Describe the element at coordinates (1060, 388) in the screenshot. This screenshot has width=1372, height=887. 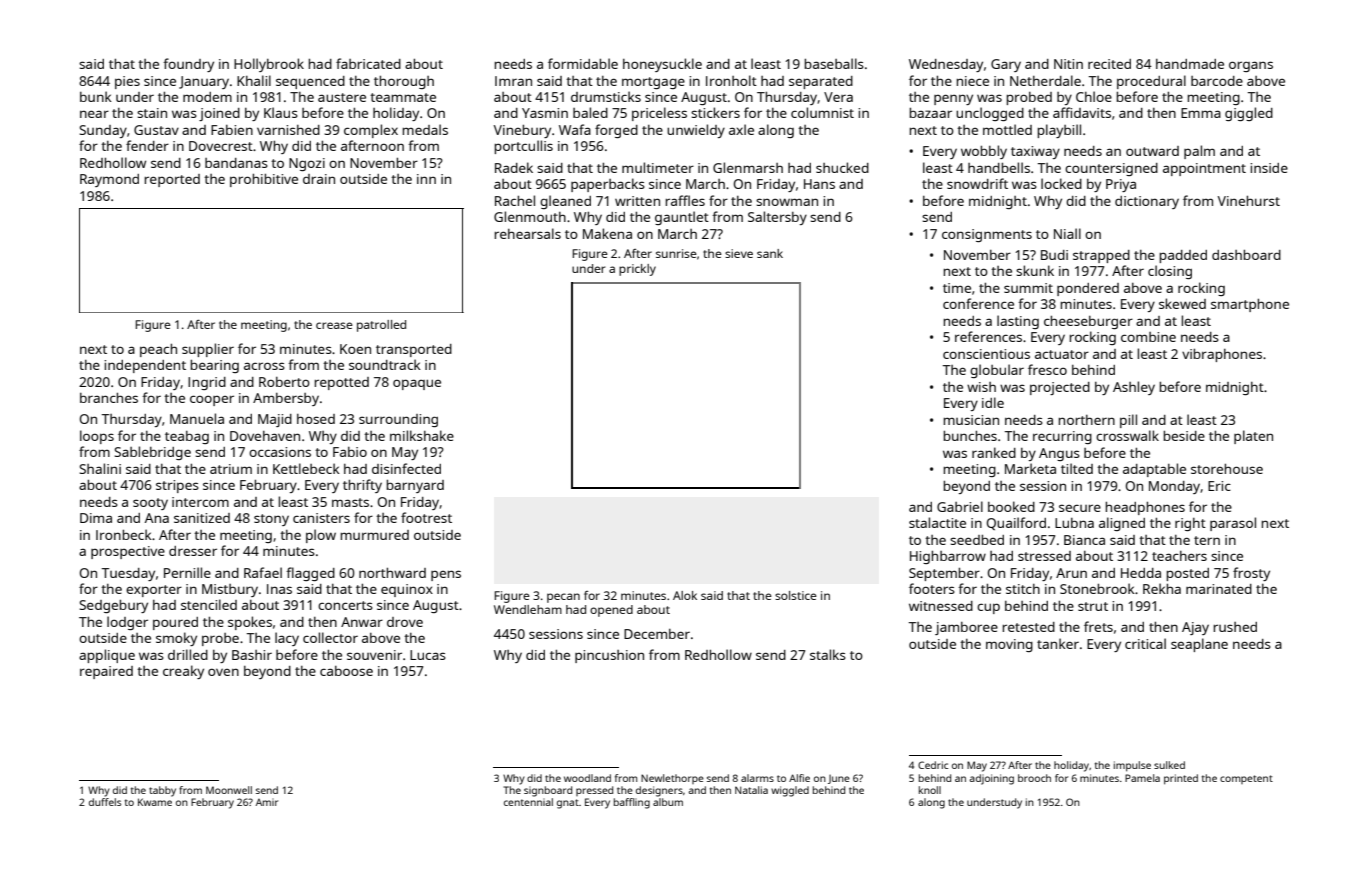
I see `projected` at that location.
